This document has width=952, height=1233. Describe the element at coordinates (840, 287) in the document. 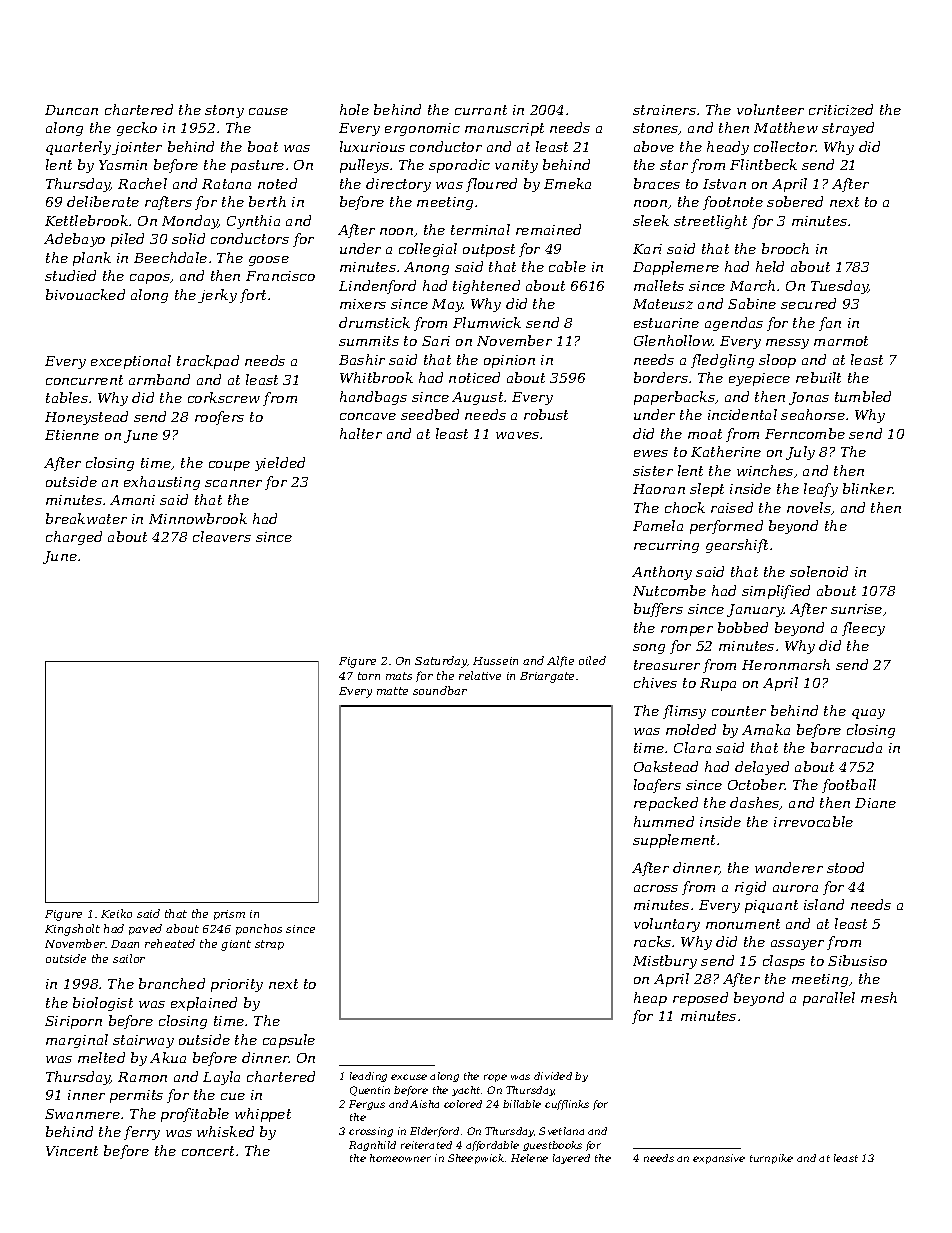

I see `Tuesday` at that location.
